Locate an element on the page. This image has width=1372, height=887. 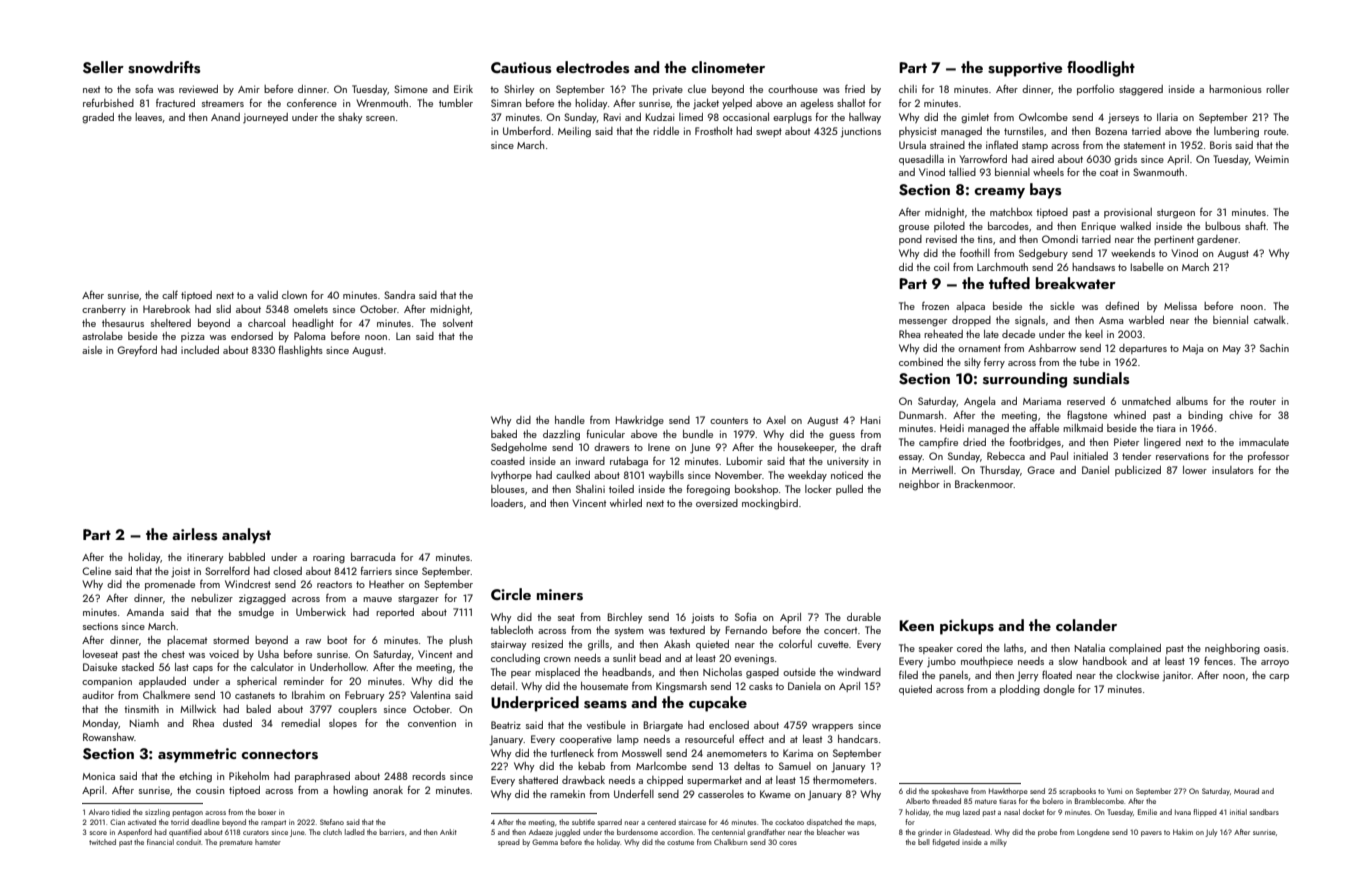
Beatriz is located at coordinates (506, 725).
